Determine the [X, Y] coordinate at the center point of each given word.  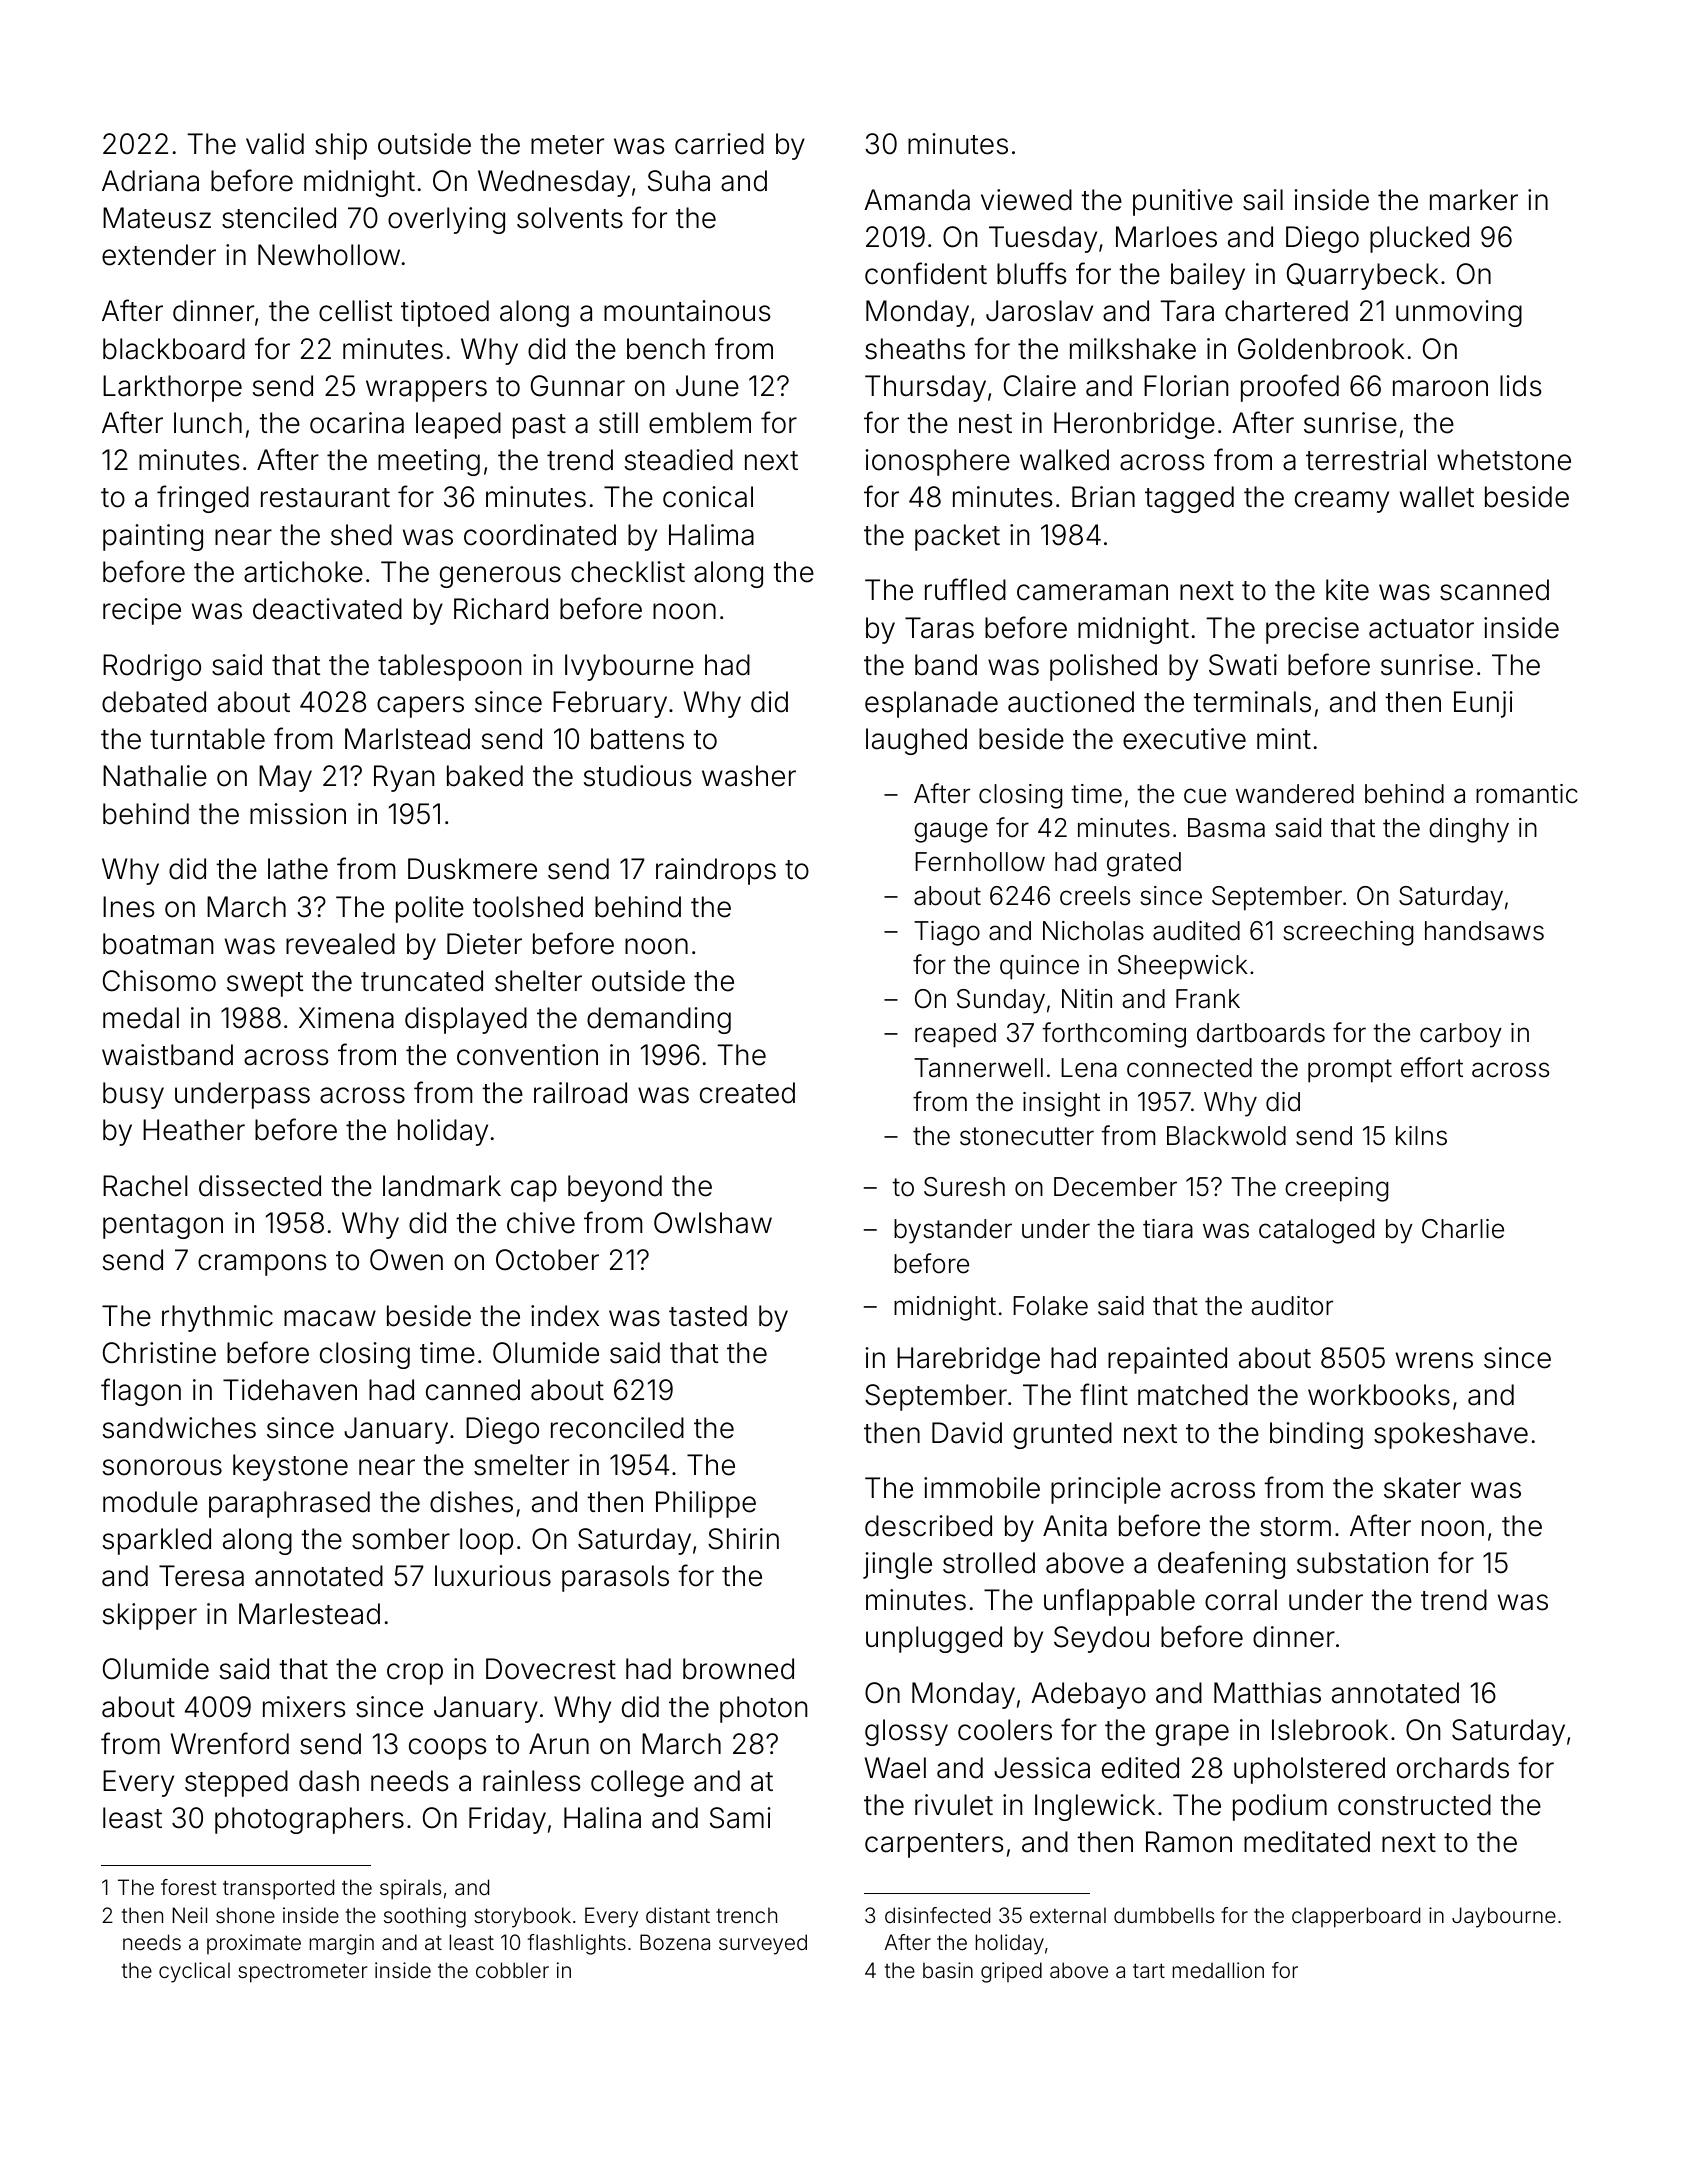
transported [278, 1889]
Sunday [1001, 1001]
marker [1474, 200]
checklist [628, 572]
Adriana [150, 181]
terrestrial [1366, 460]
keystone [290, 1467]
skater [1422, 1488]
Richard [501, 609]
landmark [442, 1186]
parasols [615, 1578]
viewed [1026, 200]
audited [1196, 931]
